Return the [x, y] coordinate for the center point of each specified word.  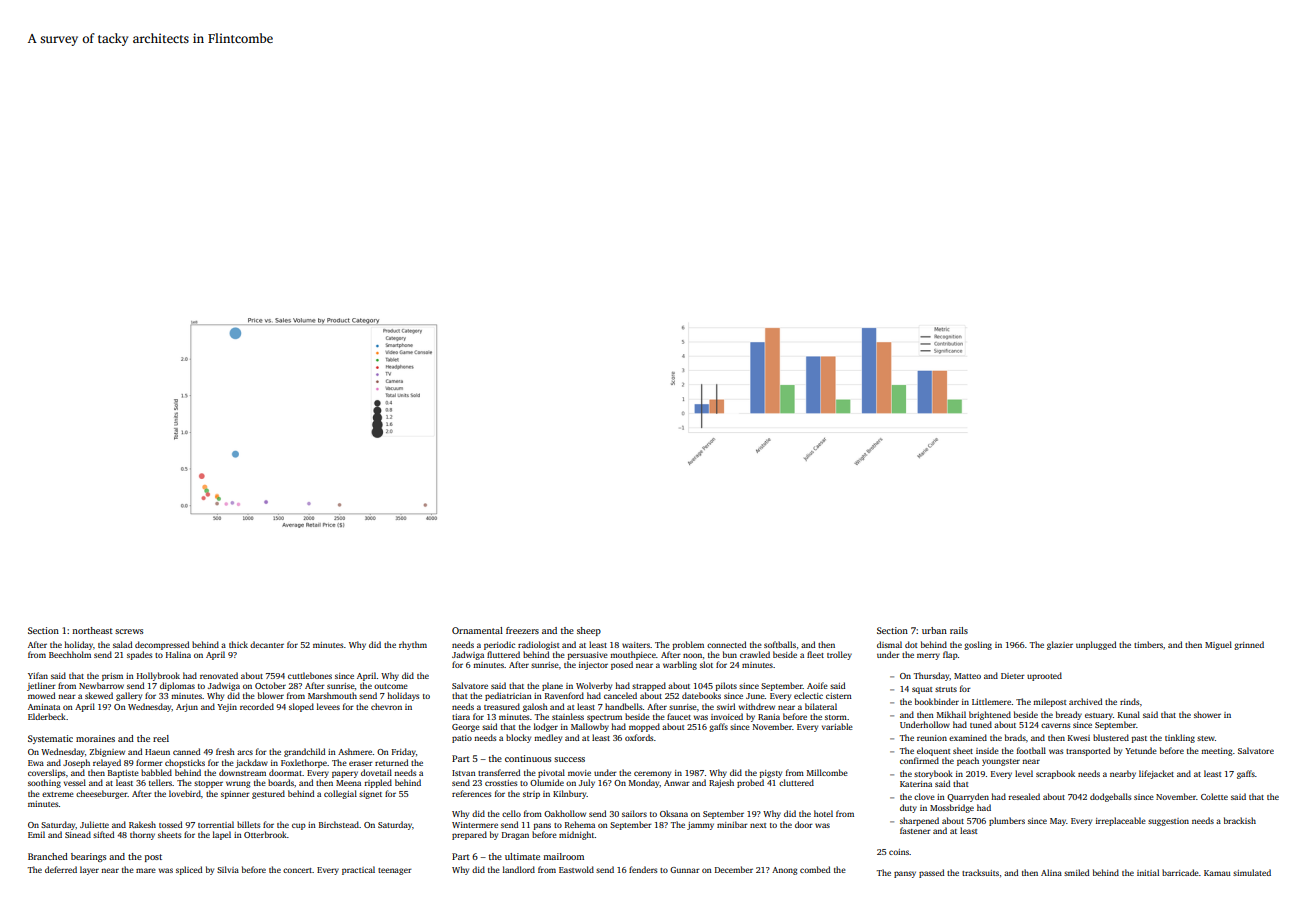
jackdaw [251, 763]
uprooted [1044, 676]
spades [139, 655]
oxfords [639, 737]
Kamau [1217, 873]
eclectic [808, 695]
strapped [649, 686]
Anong [785, 871]
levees [328, 706]
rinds [1129, 701]
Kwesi [1079, 738]
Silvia [228, 869]
